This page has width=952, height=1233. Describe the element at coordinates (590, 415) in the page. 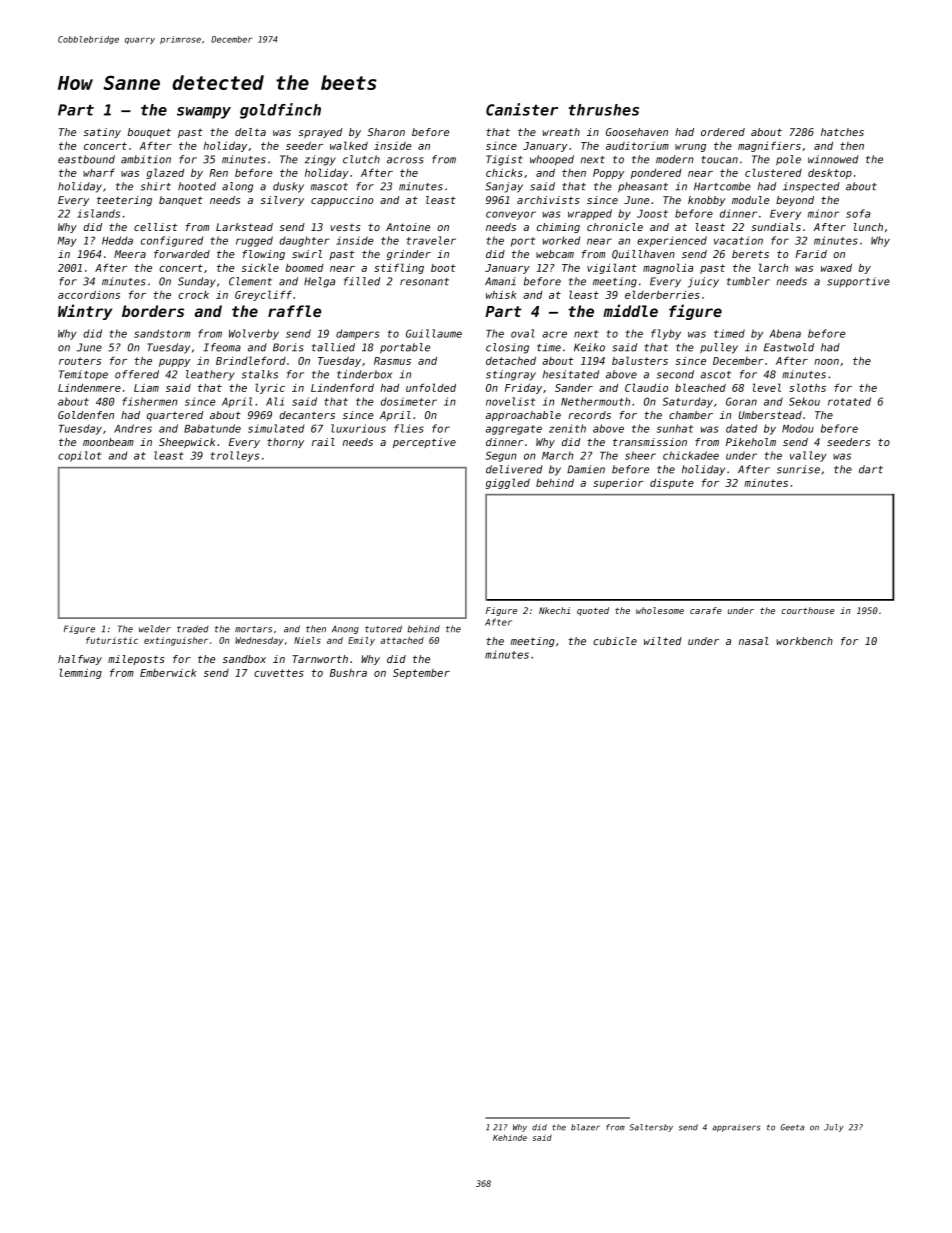

I see `records` at that location.
